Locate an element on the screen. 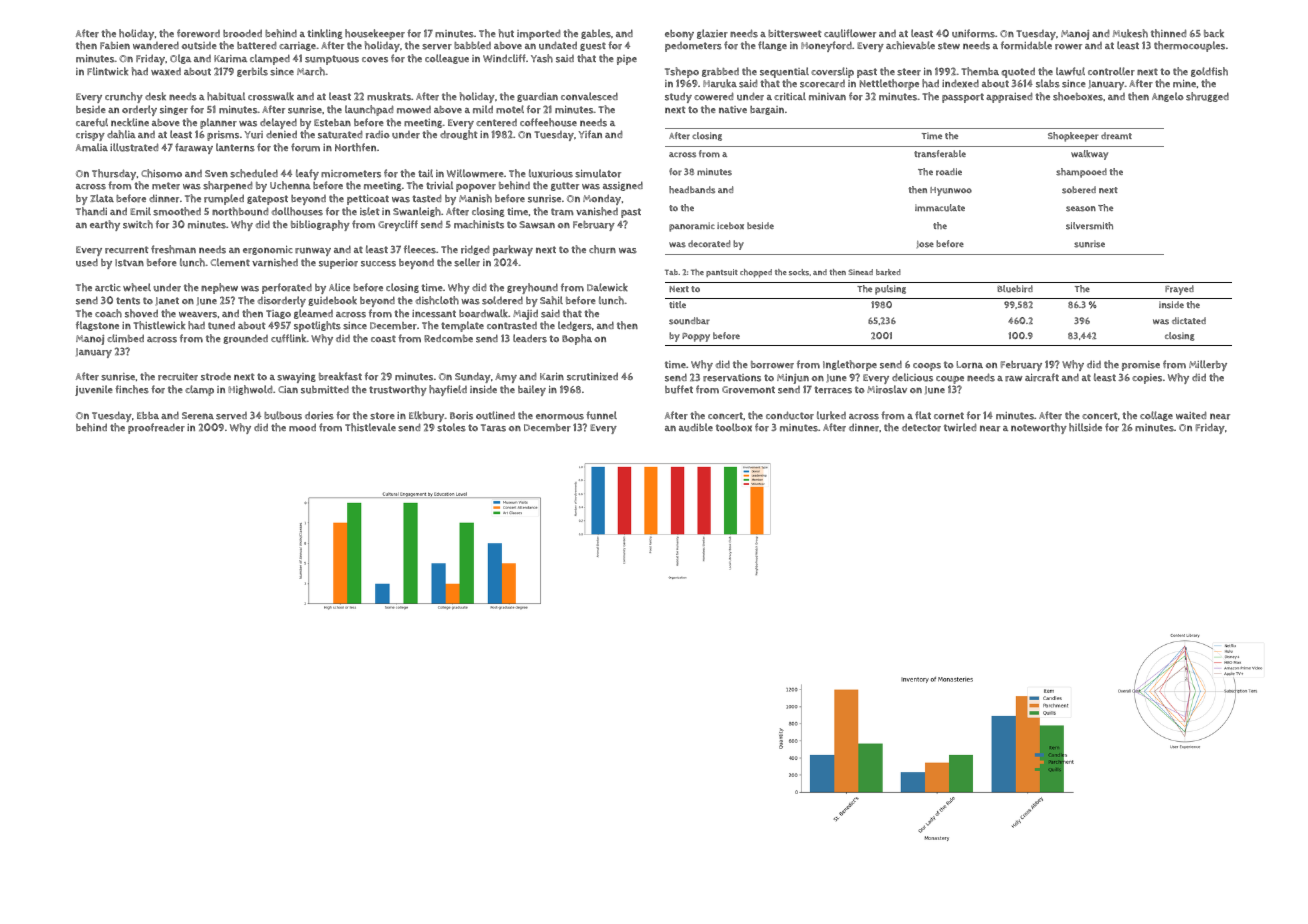 The image size is (1308, 924). dreamt is located at coordinates (1116, 136).
